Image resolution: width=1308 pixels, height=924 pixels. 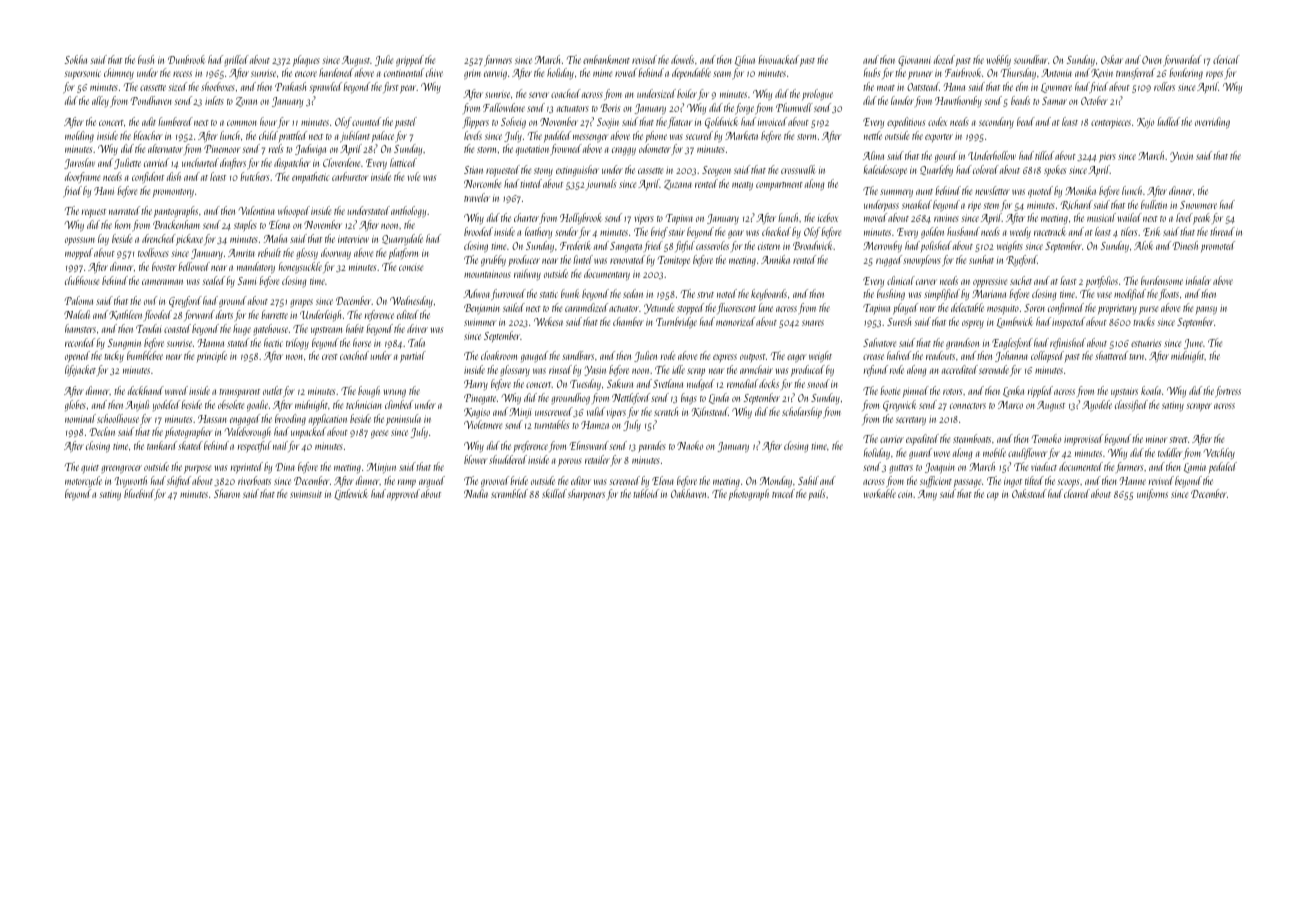 I want to click on Sharon, so click(x=227, y=493).
